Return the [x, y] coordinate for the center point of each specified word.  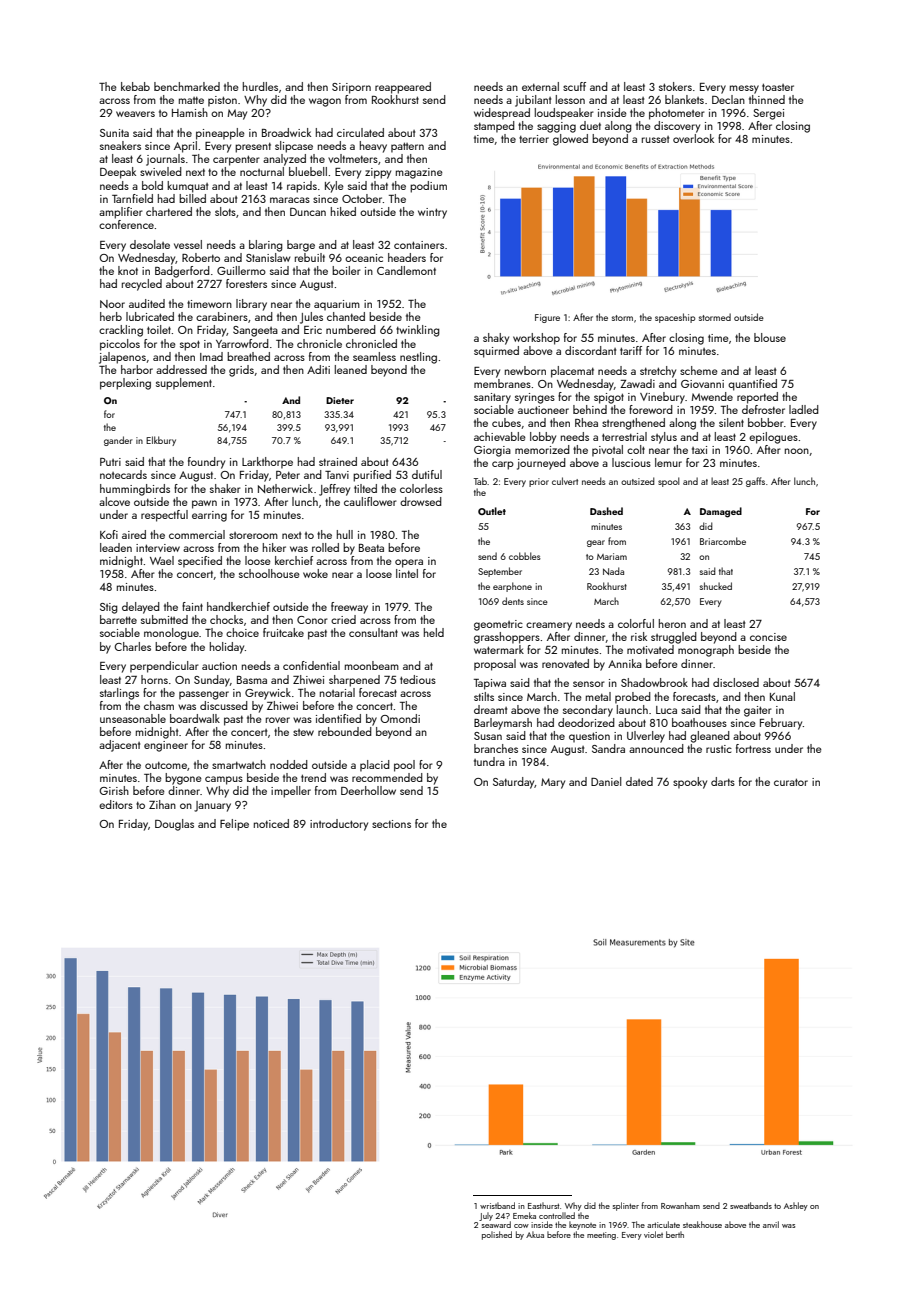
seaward [496, 1224]
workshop [536, 339]
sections [391, 824]
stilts [484, 696]
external [540, 86]
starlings [119, 694]
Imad [211, 356]
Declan [728, 99]
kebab [135, 86]
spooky [690, 783]
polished [497, 1235]
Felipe [234, 825]
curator [791, 782]
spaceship [675, 318]
